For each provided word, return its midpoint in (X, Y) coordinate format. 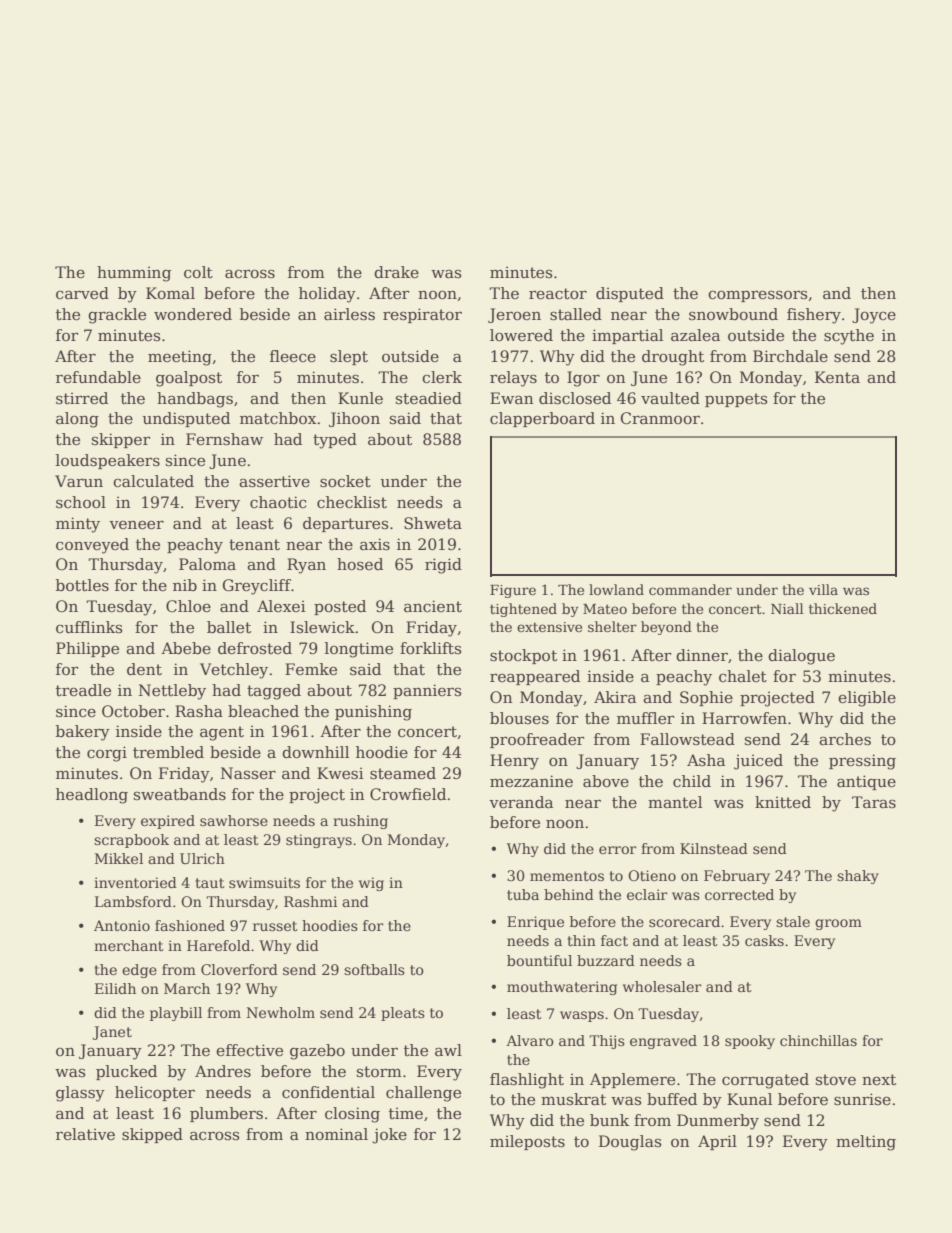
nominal (336, 1134)
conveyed (92, 546)
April (717, 1142)
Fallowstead (687, 739)
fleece (293, 356)
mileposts (527, 1142)
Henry (514, 762)
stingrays (319, 841)
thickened (843, 608)
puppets (736, 400)
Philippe (87, 649)
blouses (519, 718)
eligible (867, 699)
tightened (523, 610)
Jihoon (354, 419)
